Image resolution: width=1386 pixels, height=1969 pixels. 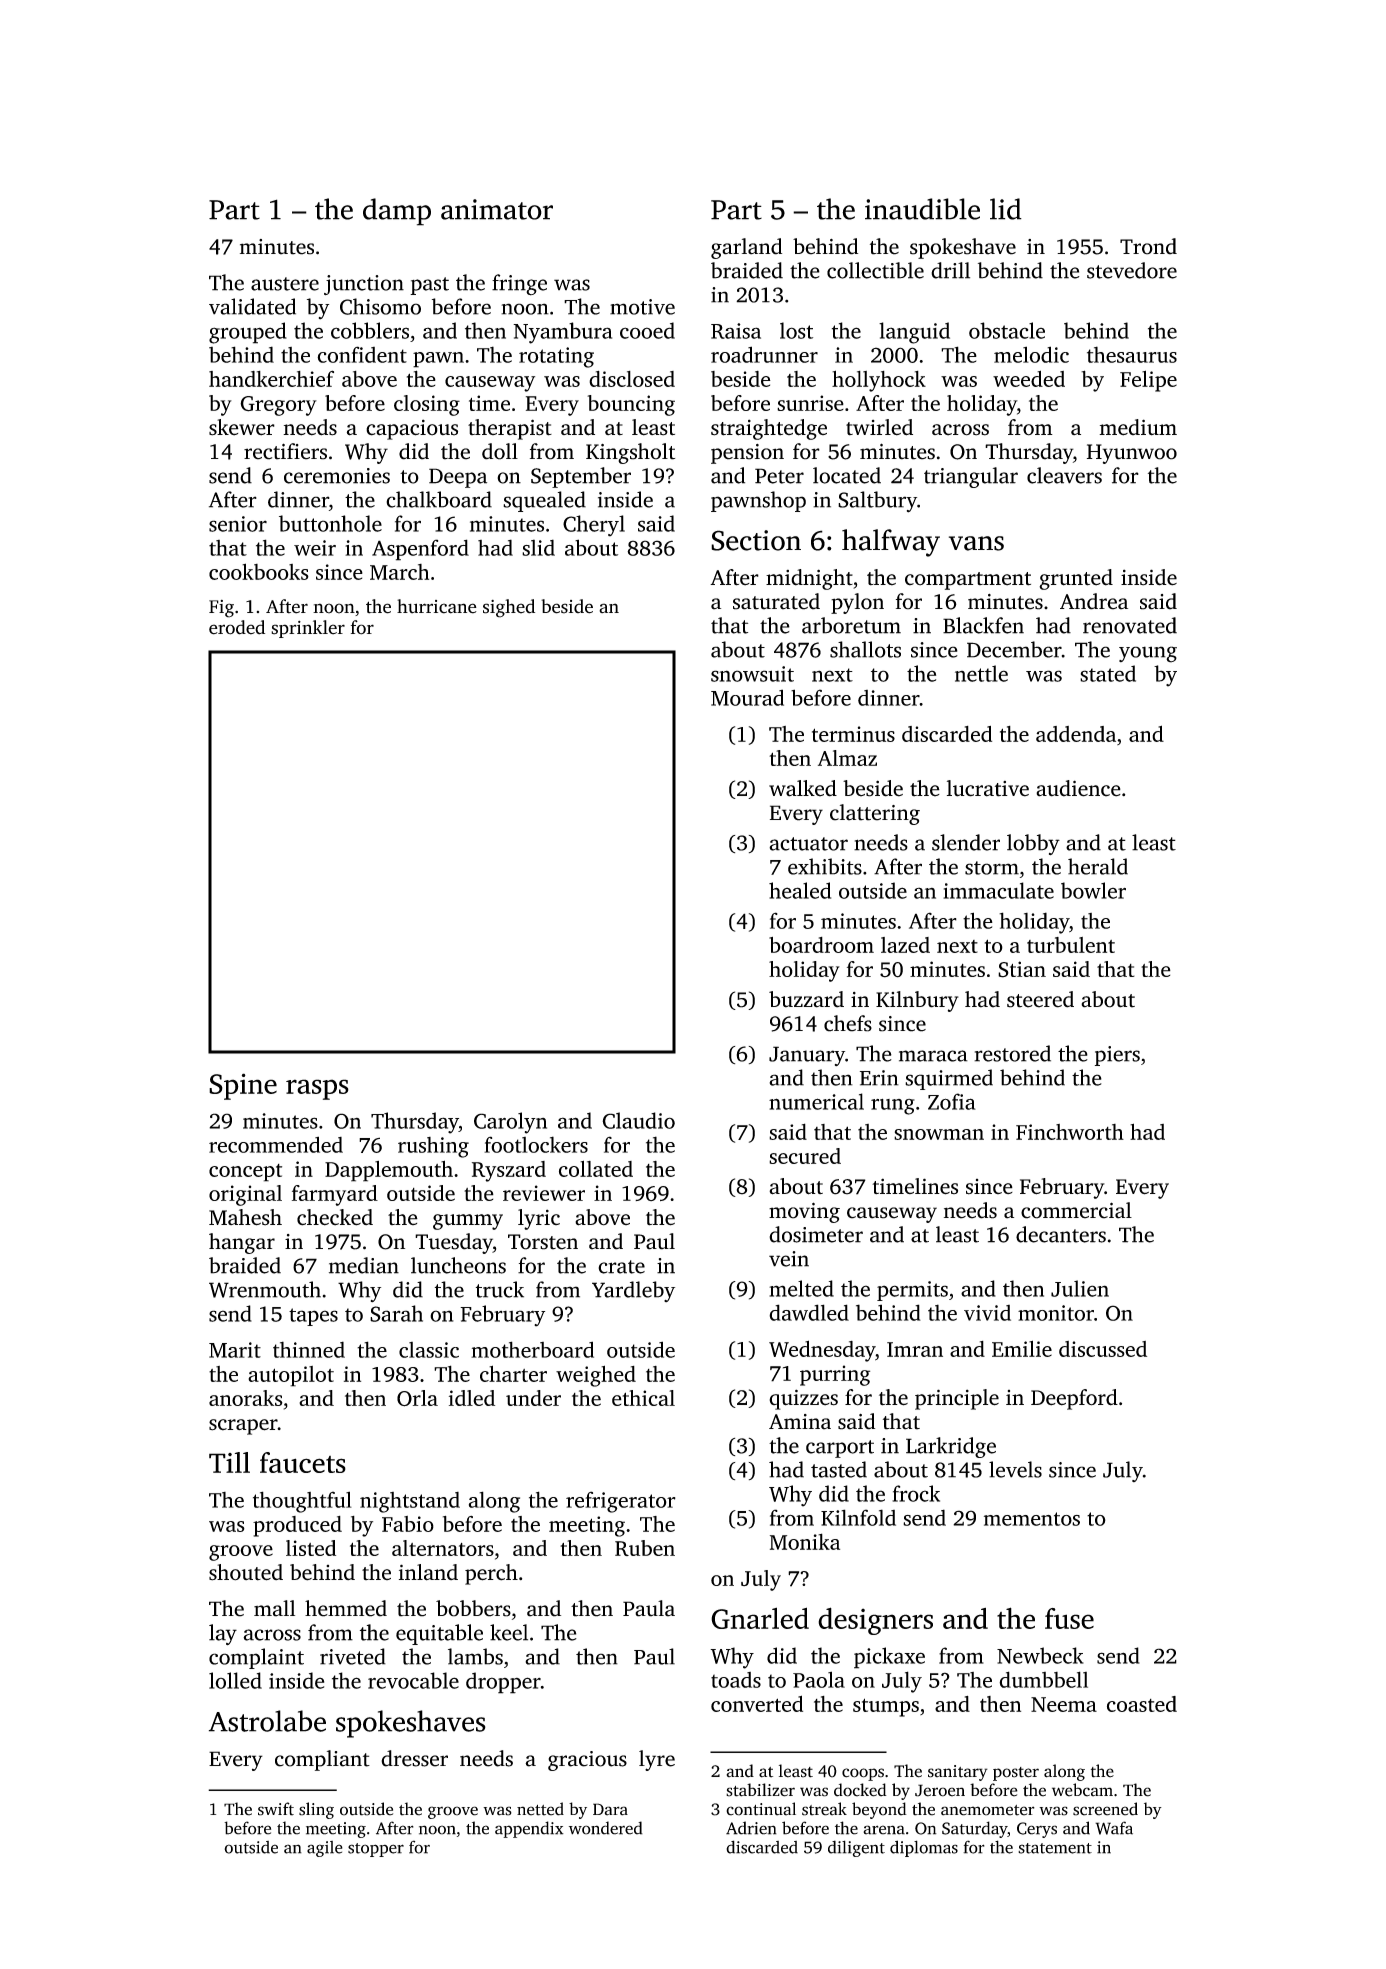 I want to click on garland, so click(x=746, y=248).
